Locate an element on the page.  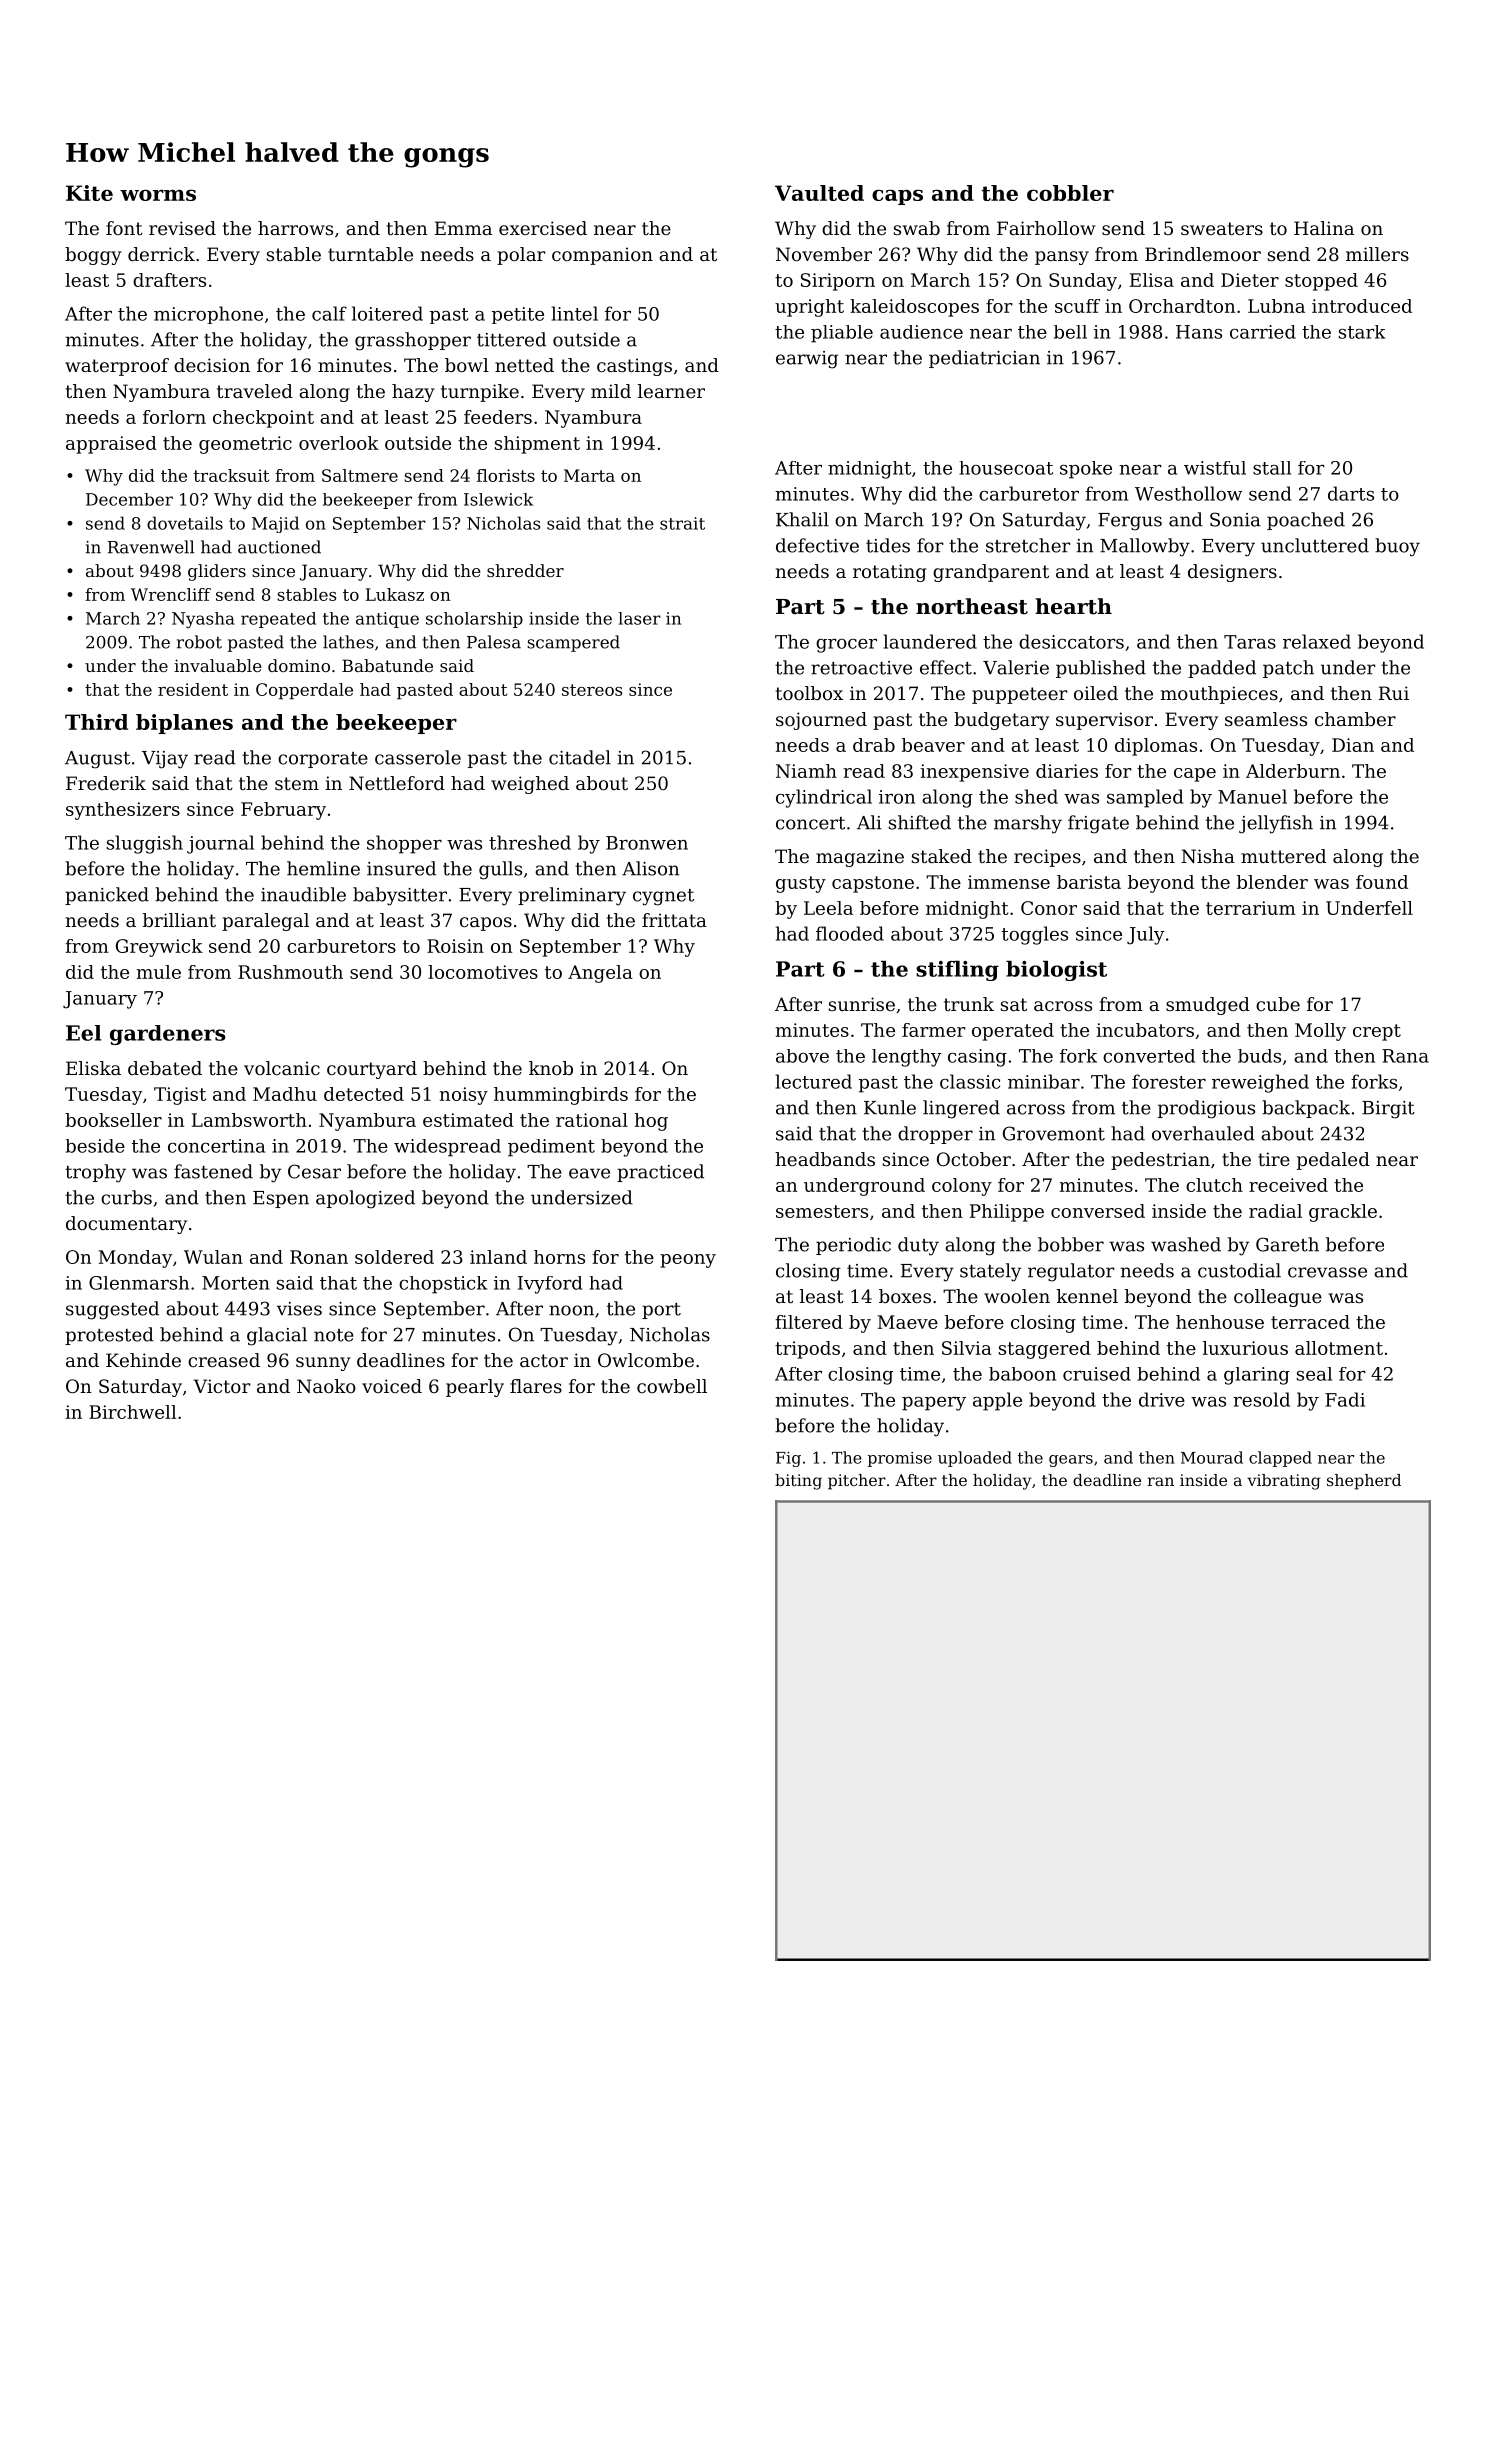
biting is located at coordinates (798, 1482).
